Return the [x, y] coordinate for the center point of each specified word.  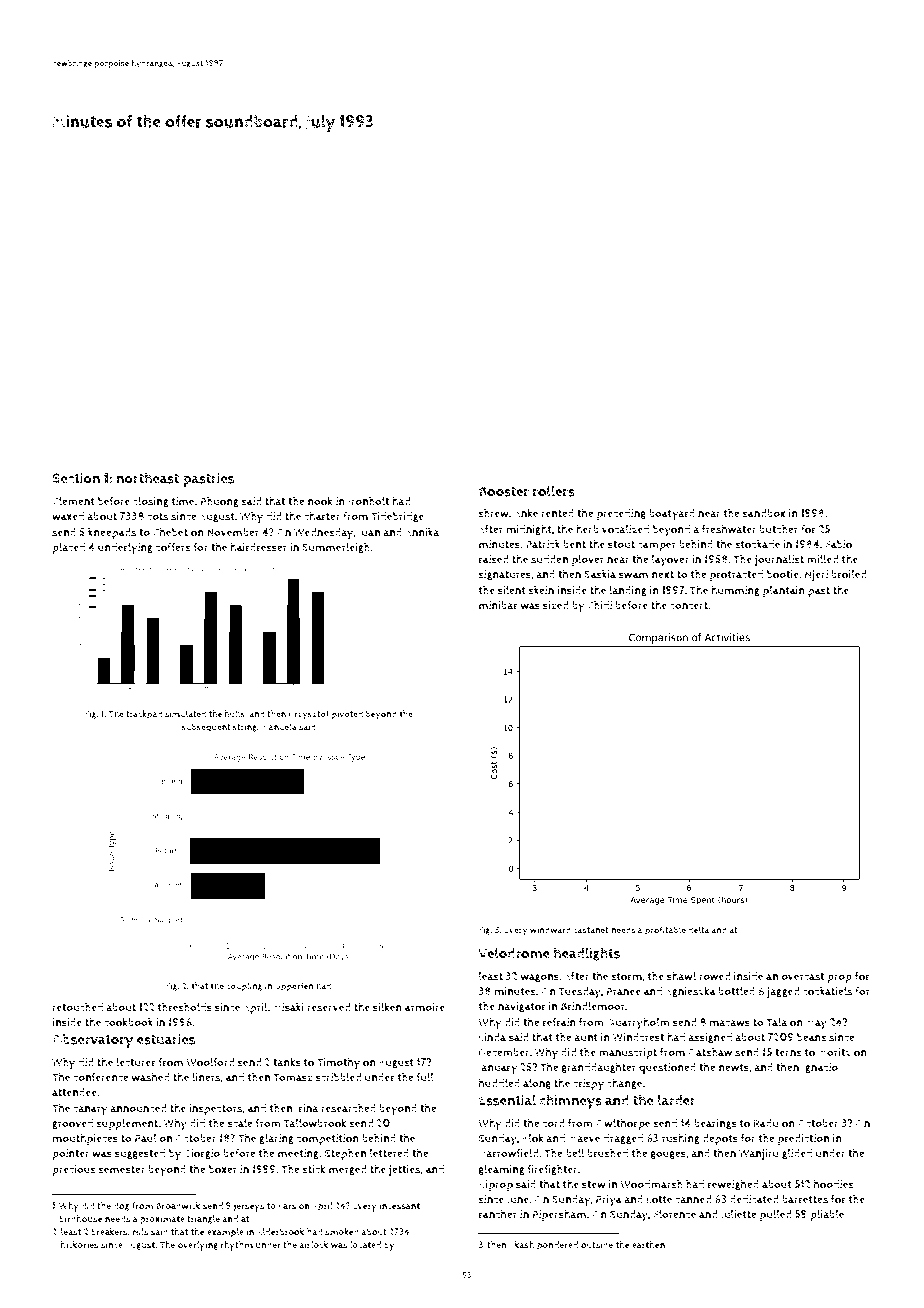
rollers [554, 491]
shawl [681, 976]
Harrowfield [509, 1153]
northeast [148, 478]
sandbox [763, 513]
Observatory [93, 1041]
